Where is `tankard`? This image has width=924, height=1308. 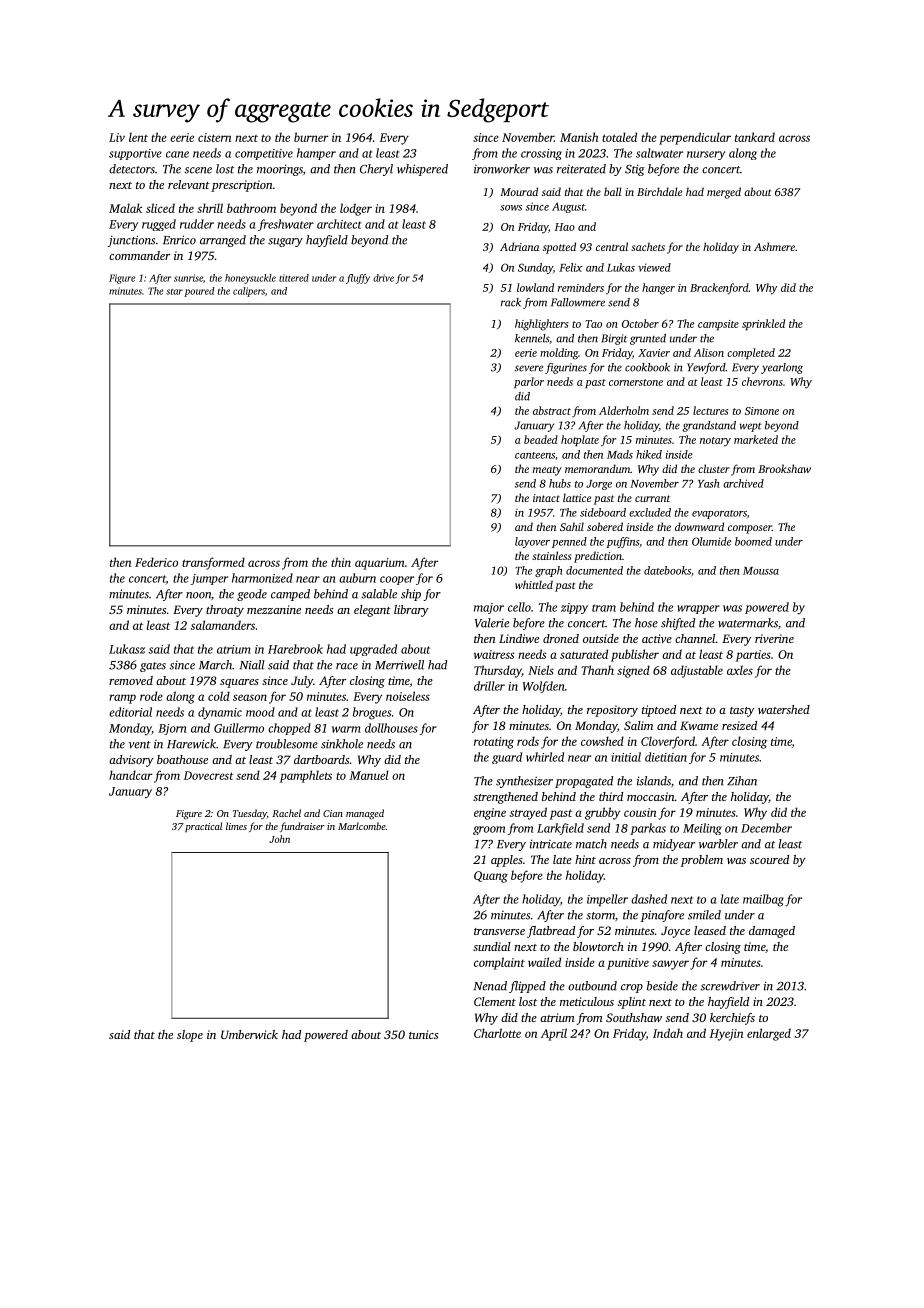 tankard is located at coordinates (755, 137).
